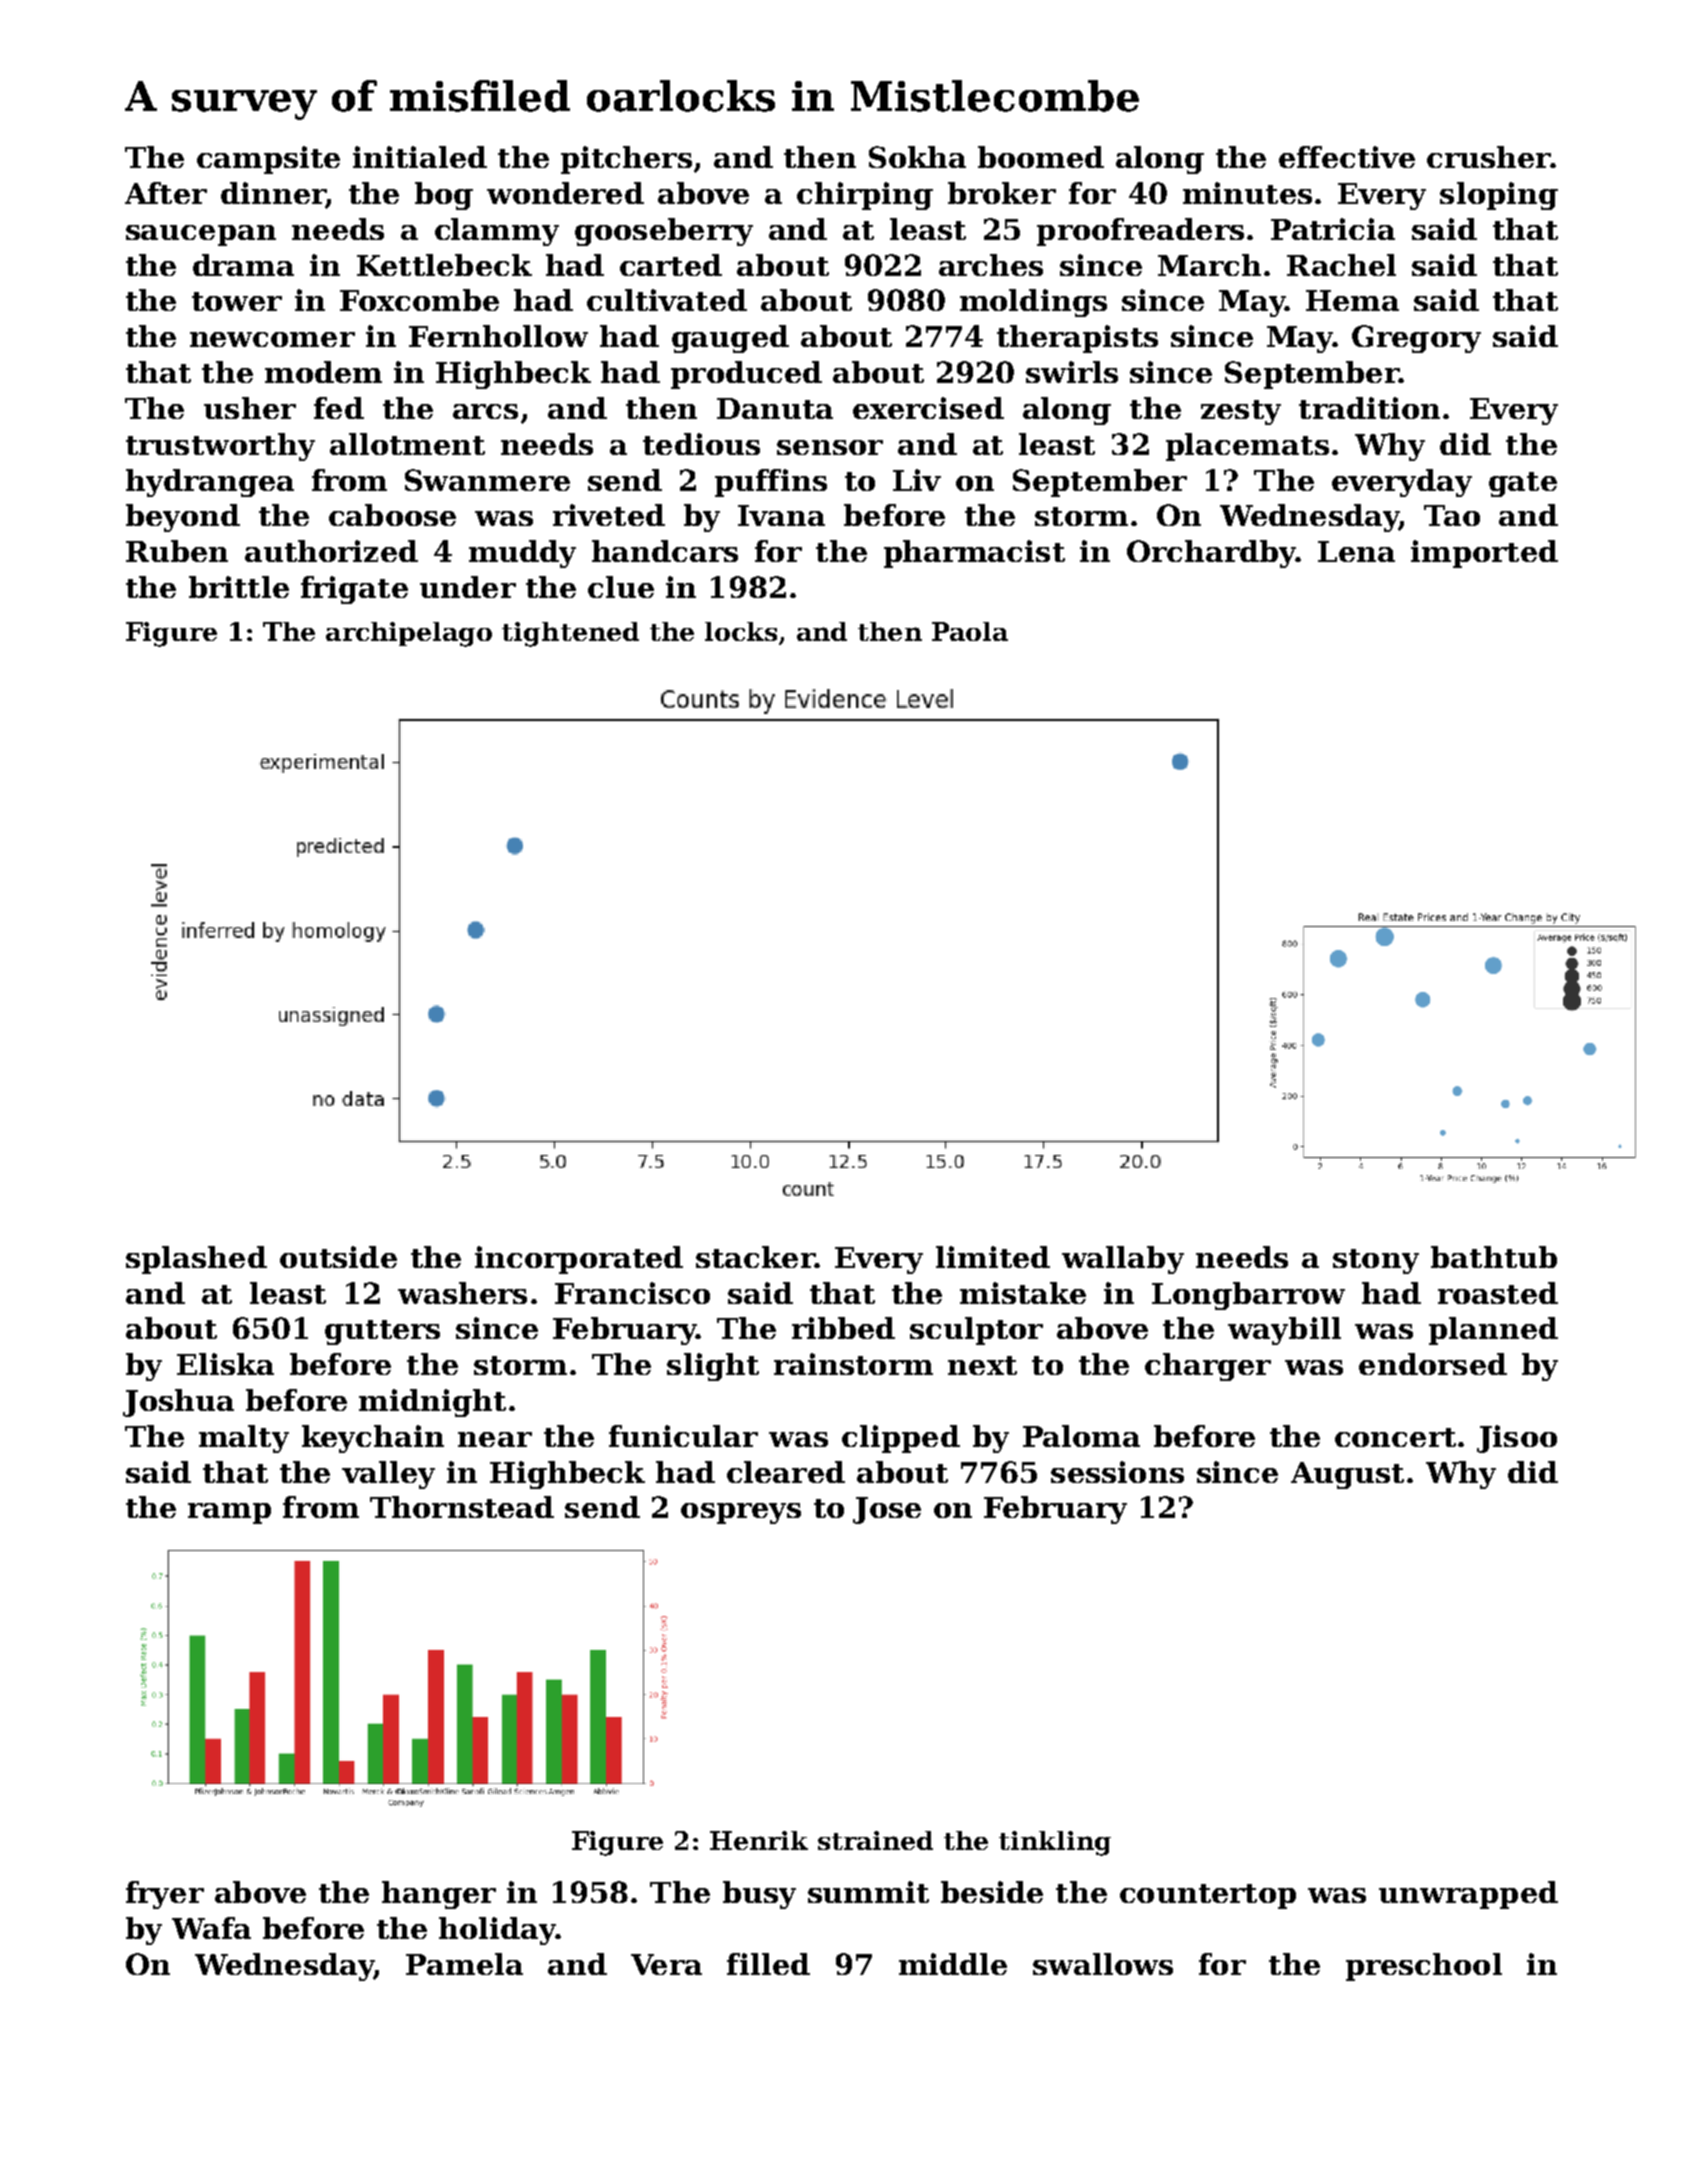  I want to click on Patricia, so click(1333, 229).
